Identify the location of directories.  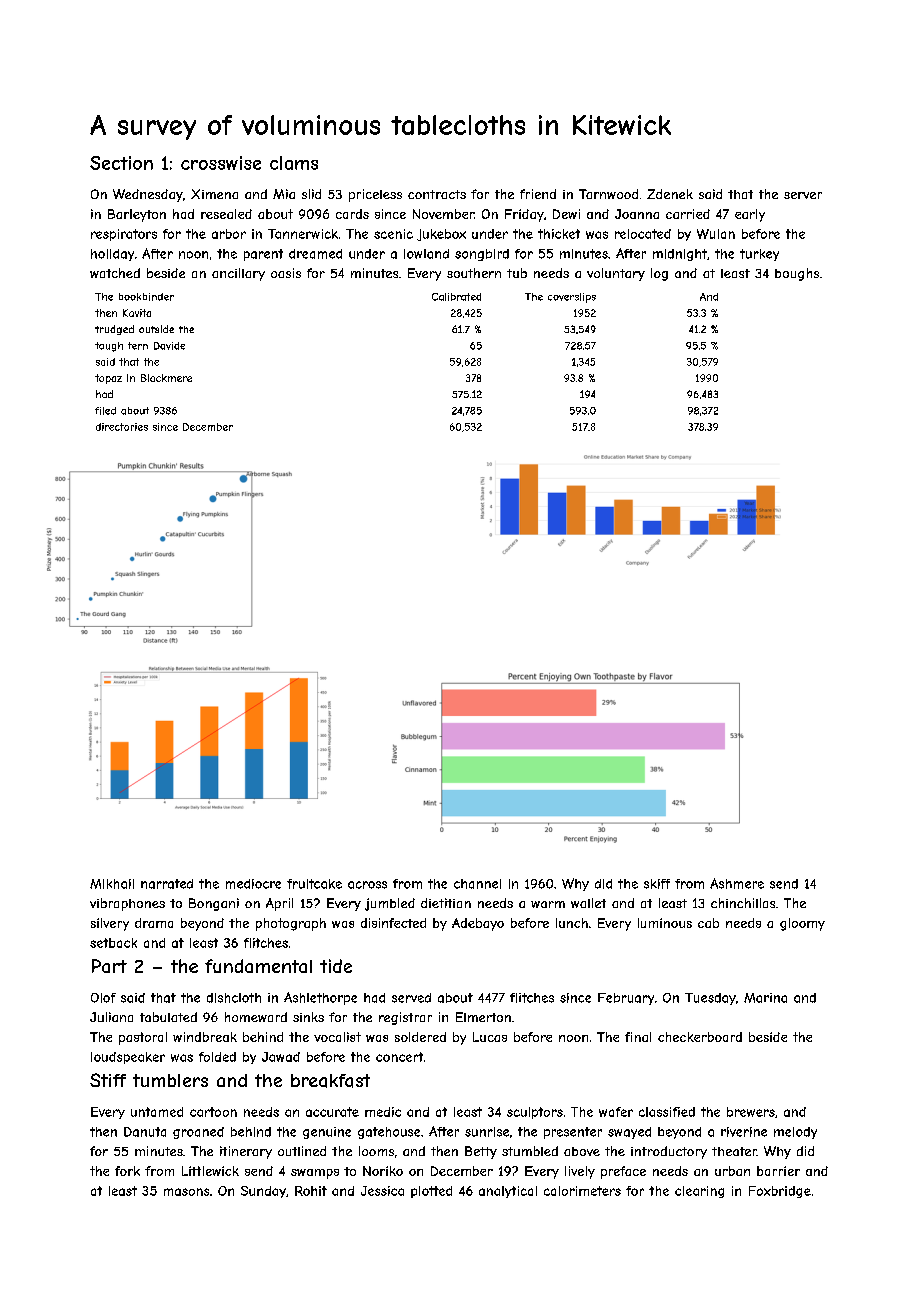
(122, 427).
